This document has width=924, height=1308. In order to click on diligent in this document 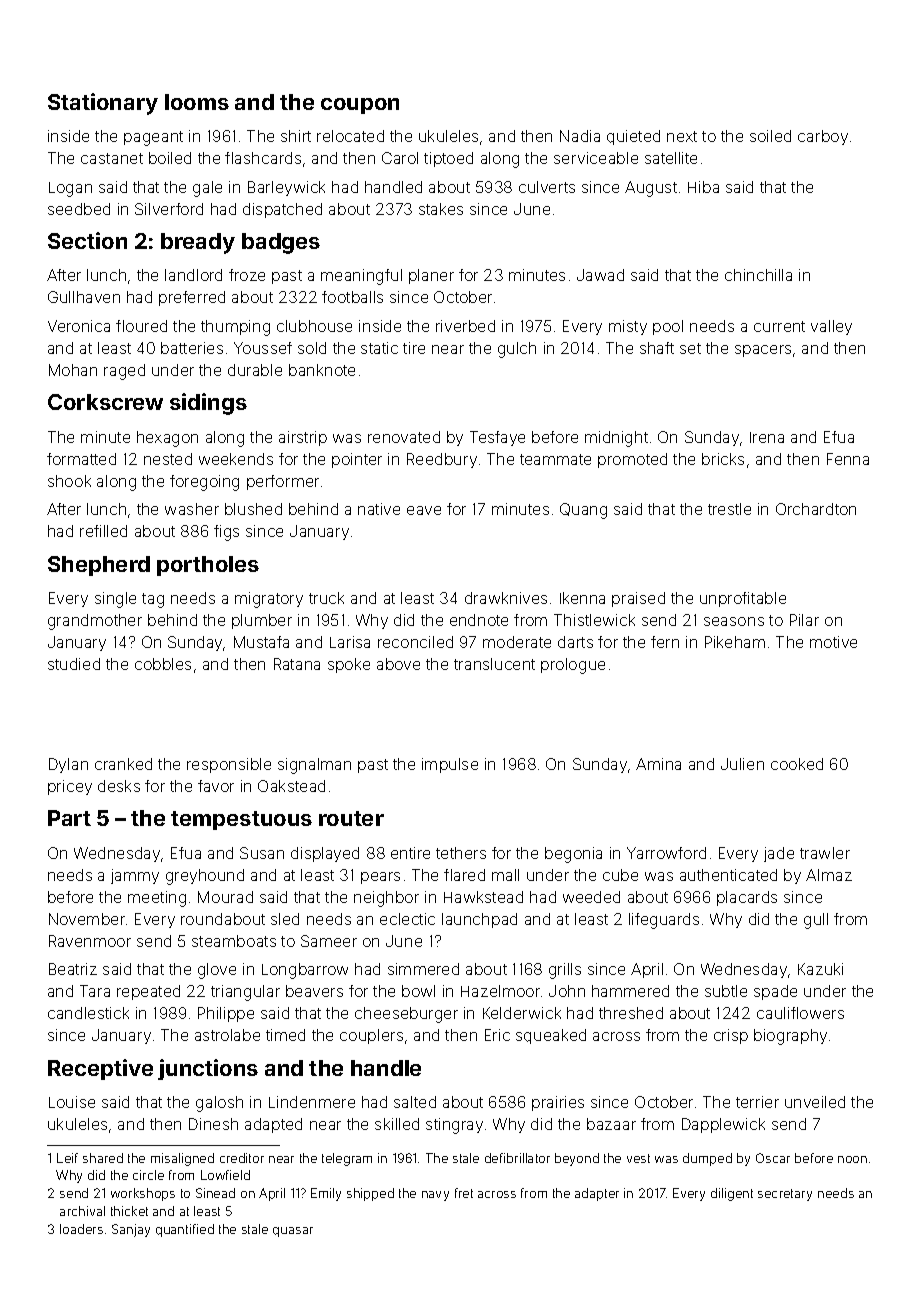, I will do `click(732, 1194)`.
